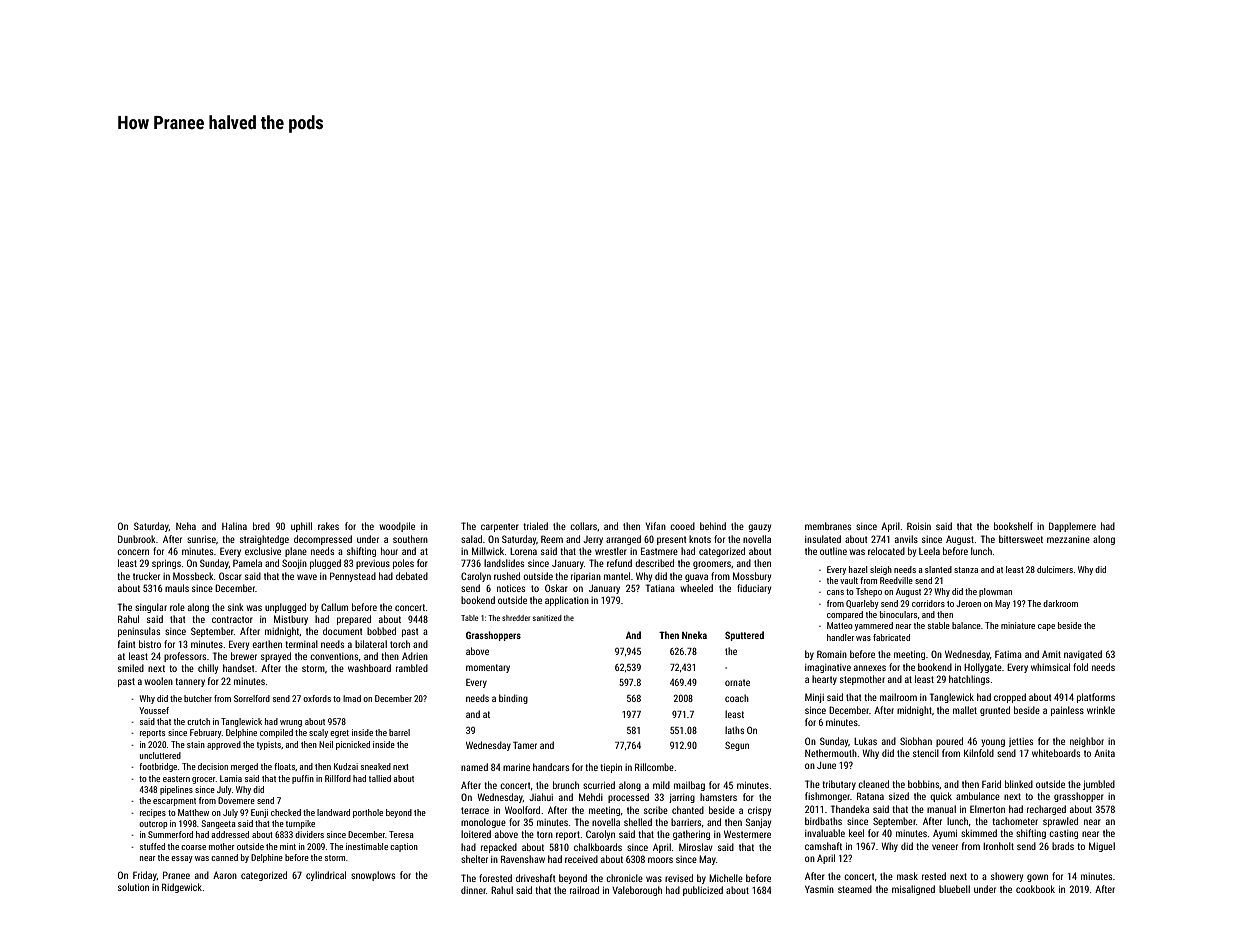  I want to click on behind, so click(713, 526).
